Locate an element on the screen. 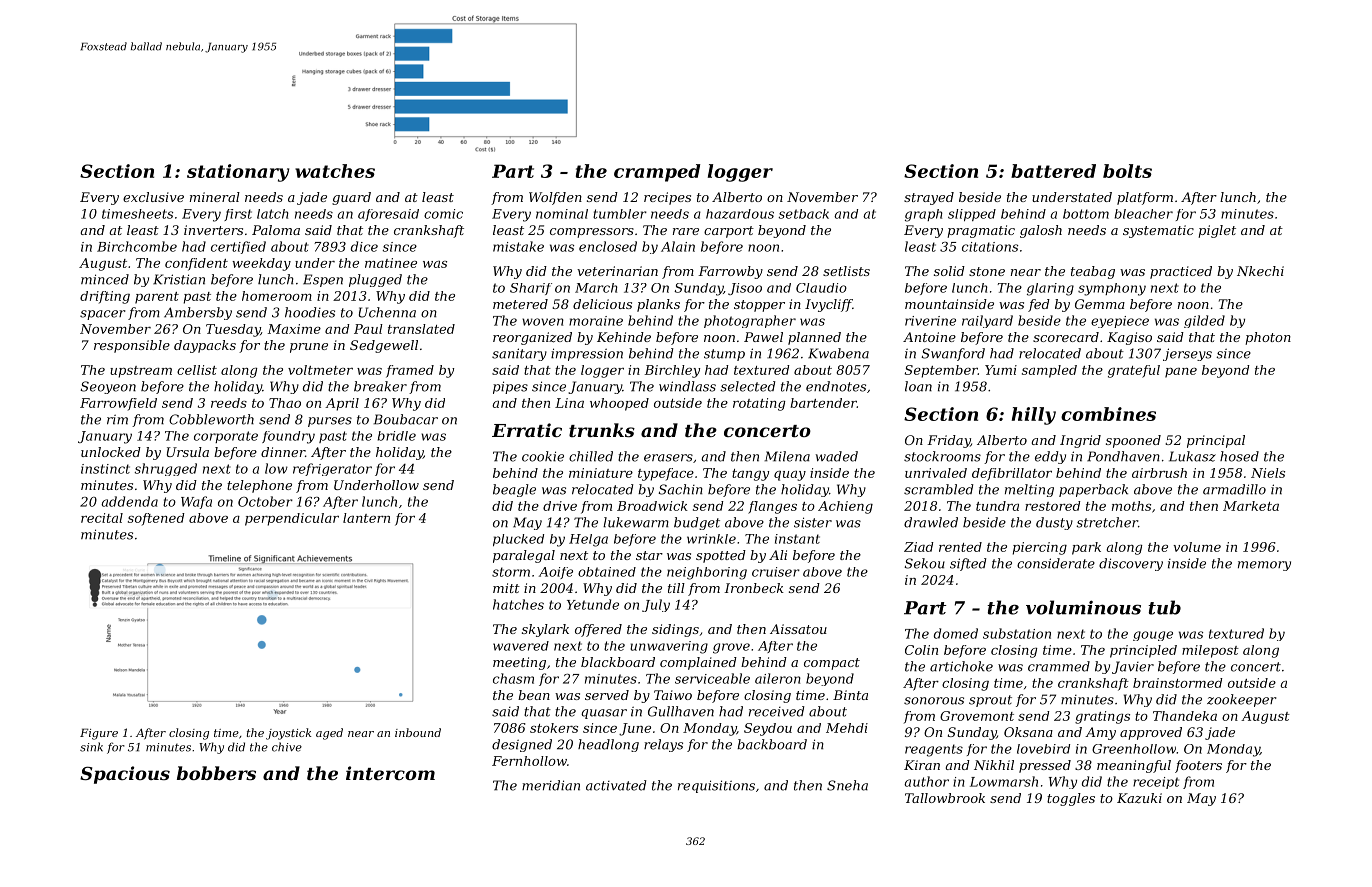 The height and width of the screenshot is (887, 1372). volume is located at coordinates (1197, 547).
